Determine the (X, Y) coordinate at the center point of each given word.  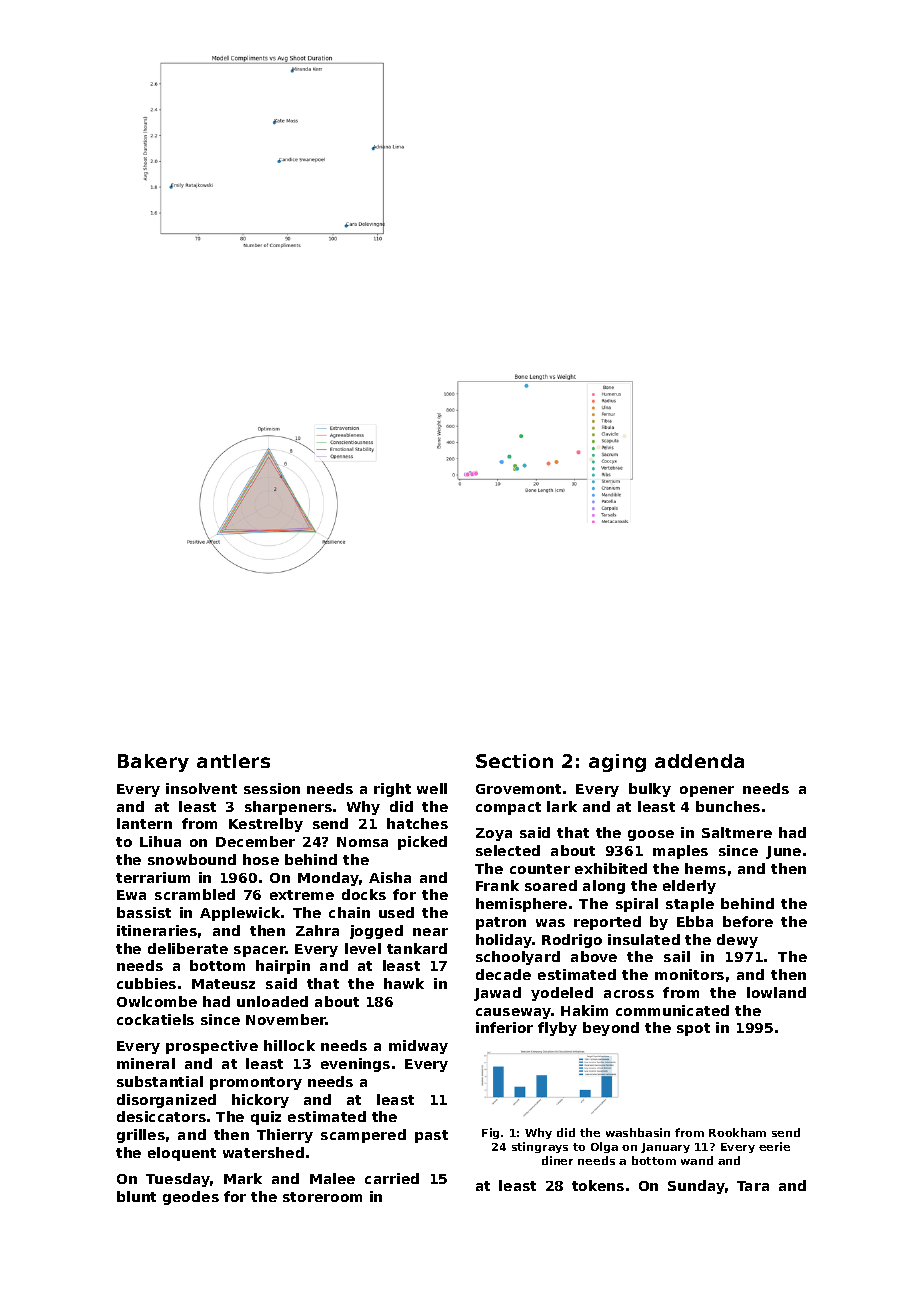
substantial (160, 1081)
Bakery (153, 763)
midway (418, 1047)
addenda (699, 761)
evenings (355, 1065)
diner (557, 1160)
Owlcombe (157, 1001)
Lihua (160, 841)
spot (693, 1029)
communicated (672, 1010)
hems (705, 868)
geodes (191, 1198)
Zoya (494, 834)
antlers (233, 761)
